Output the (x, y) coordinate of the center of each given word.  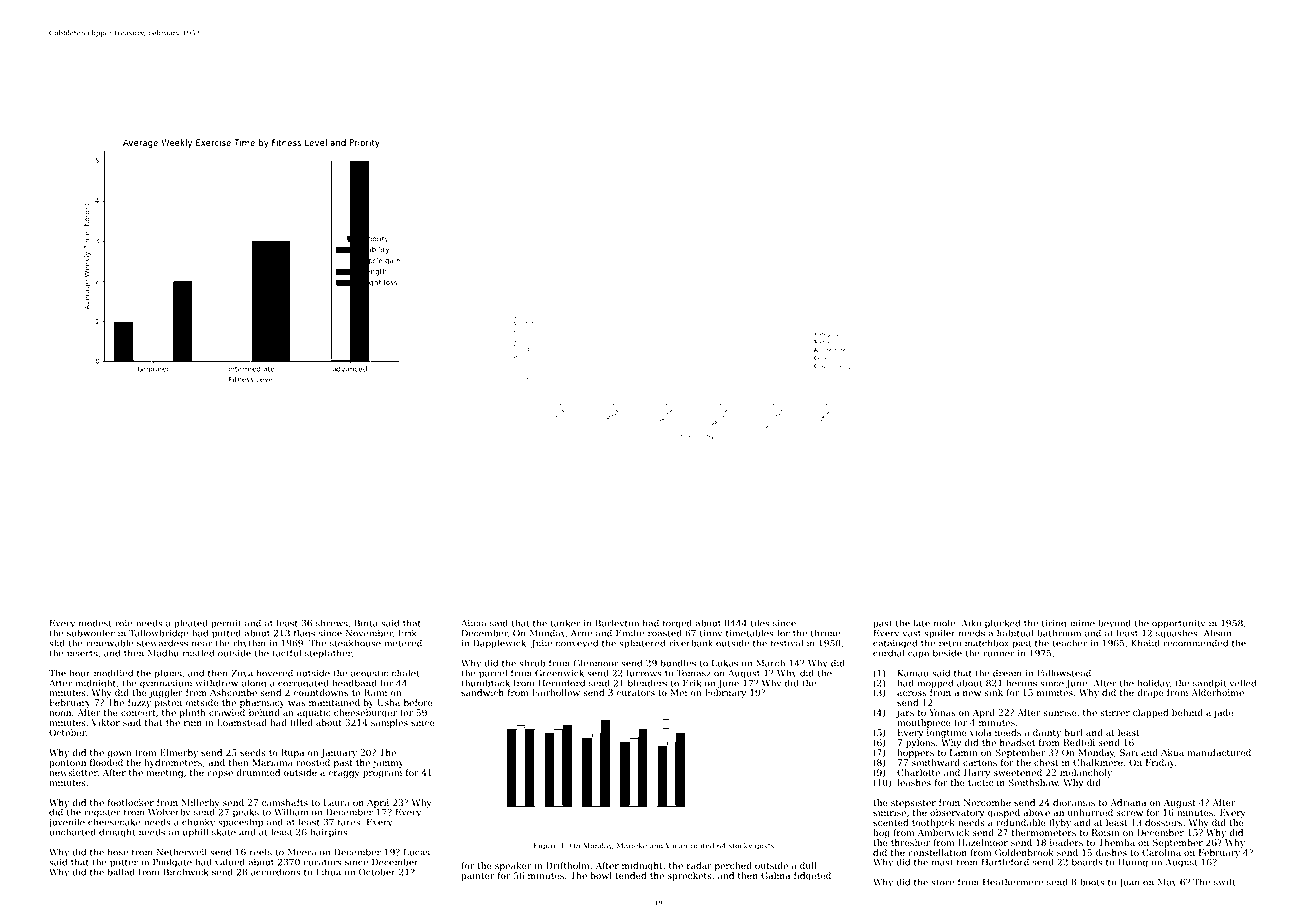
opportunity (1179, 624)
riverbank (691, 643)
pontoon (67, 764)
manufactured (1219, 752)
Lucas (417, 852)
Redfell (1079, 742)
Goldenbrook (1024, 852)
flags (304, 634)
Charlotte (918, 772)
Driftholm (567, 865)
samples (389, 723)
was (296, 703)
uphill (195, 833)
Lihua (328, 872)
